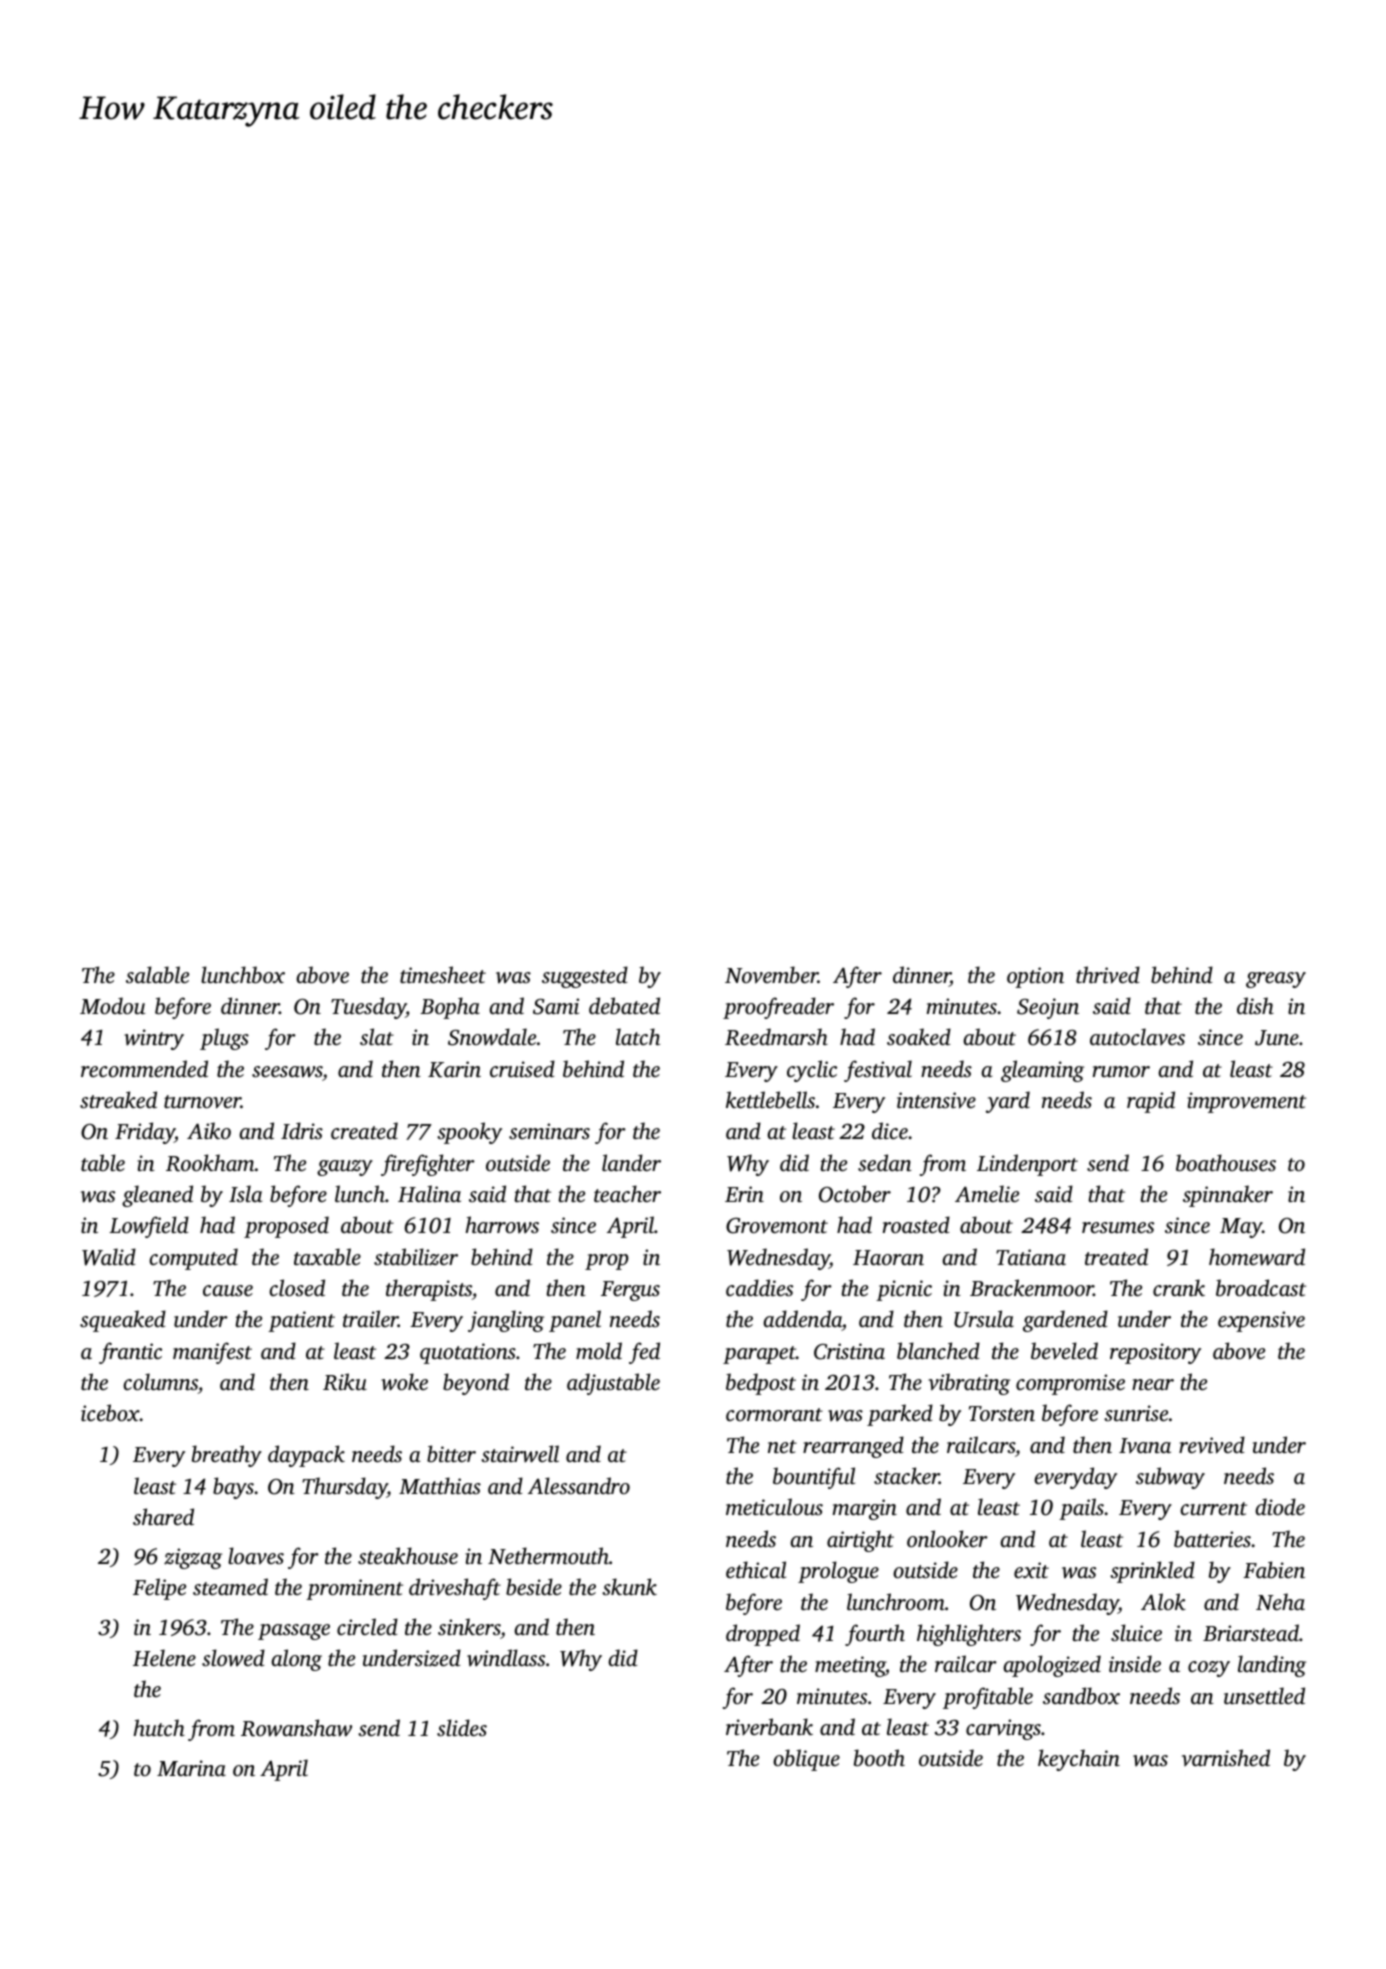 This image has height=1969, width=1386. I want to click on yard, so click(1008, 1102).
